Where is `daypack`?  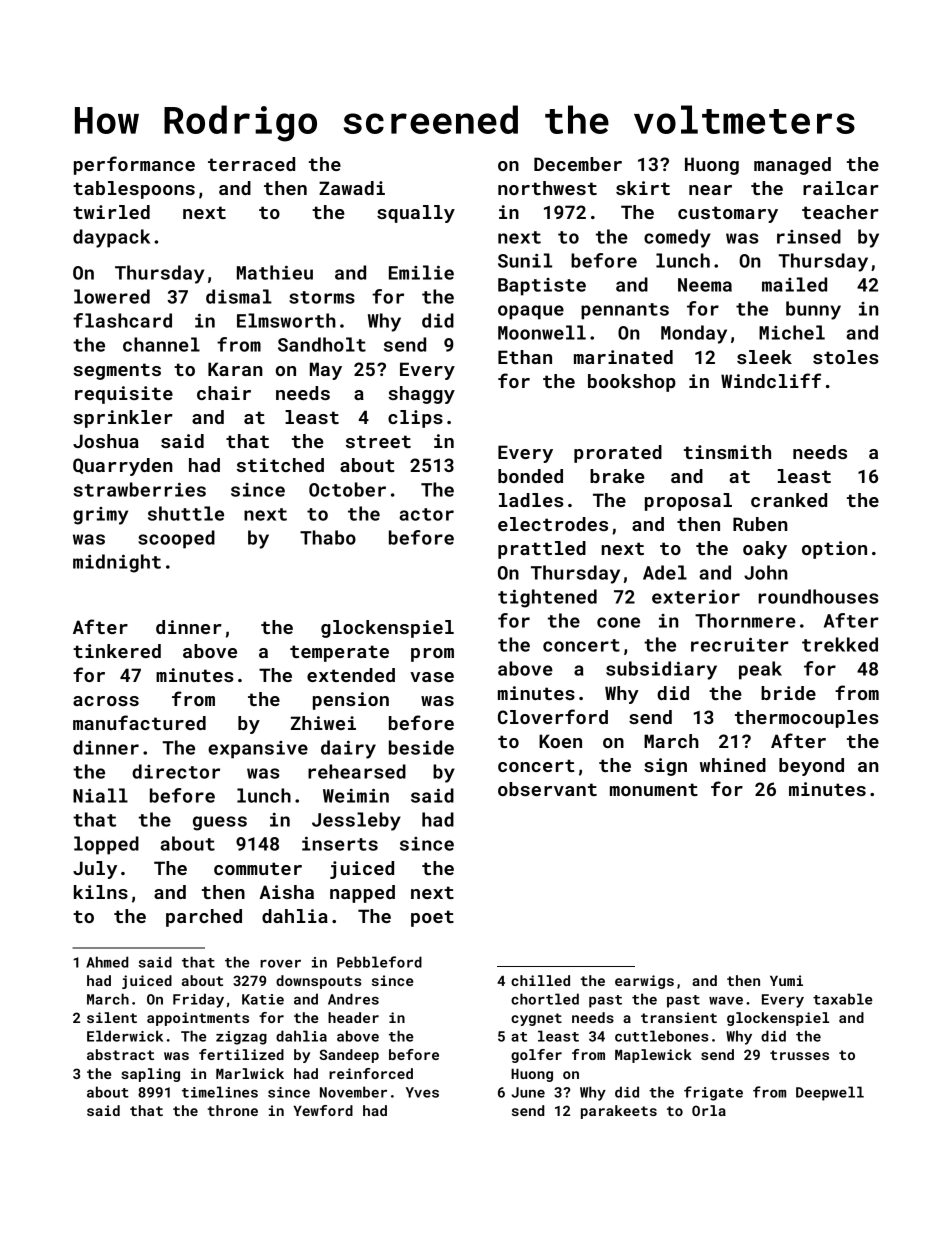 daypack is located at coordinates (111, 238).
